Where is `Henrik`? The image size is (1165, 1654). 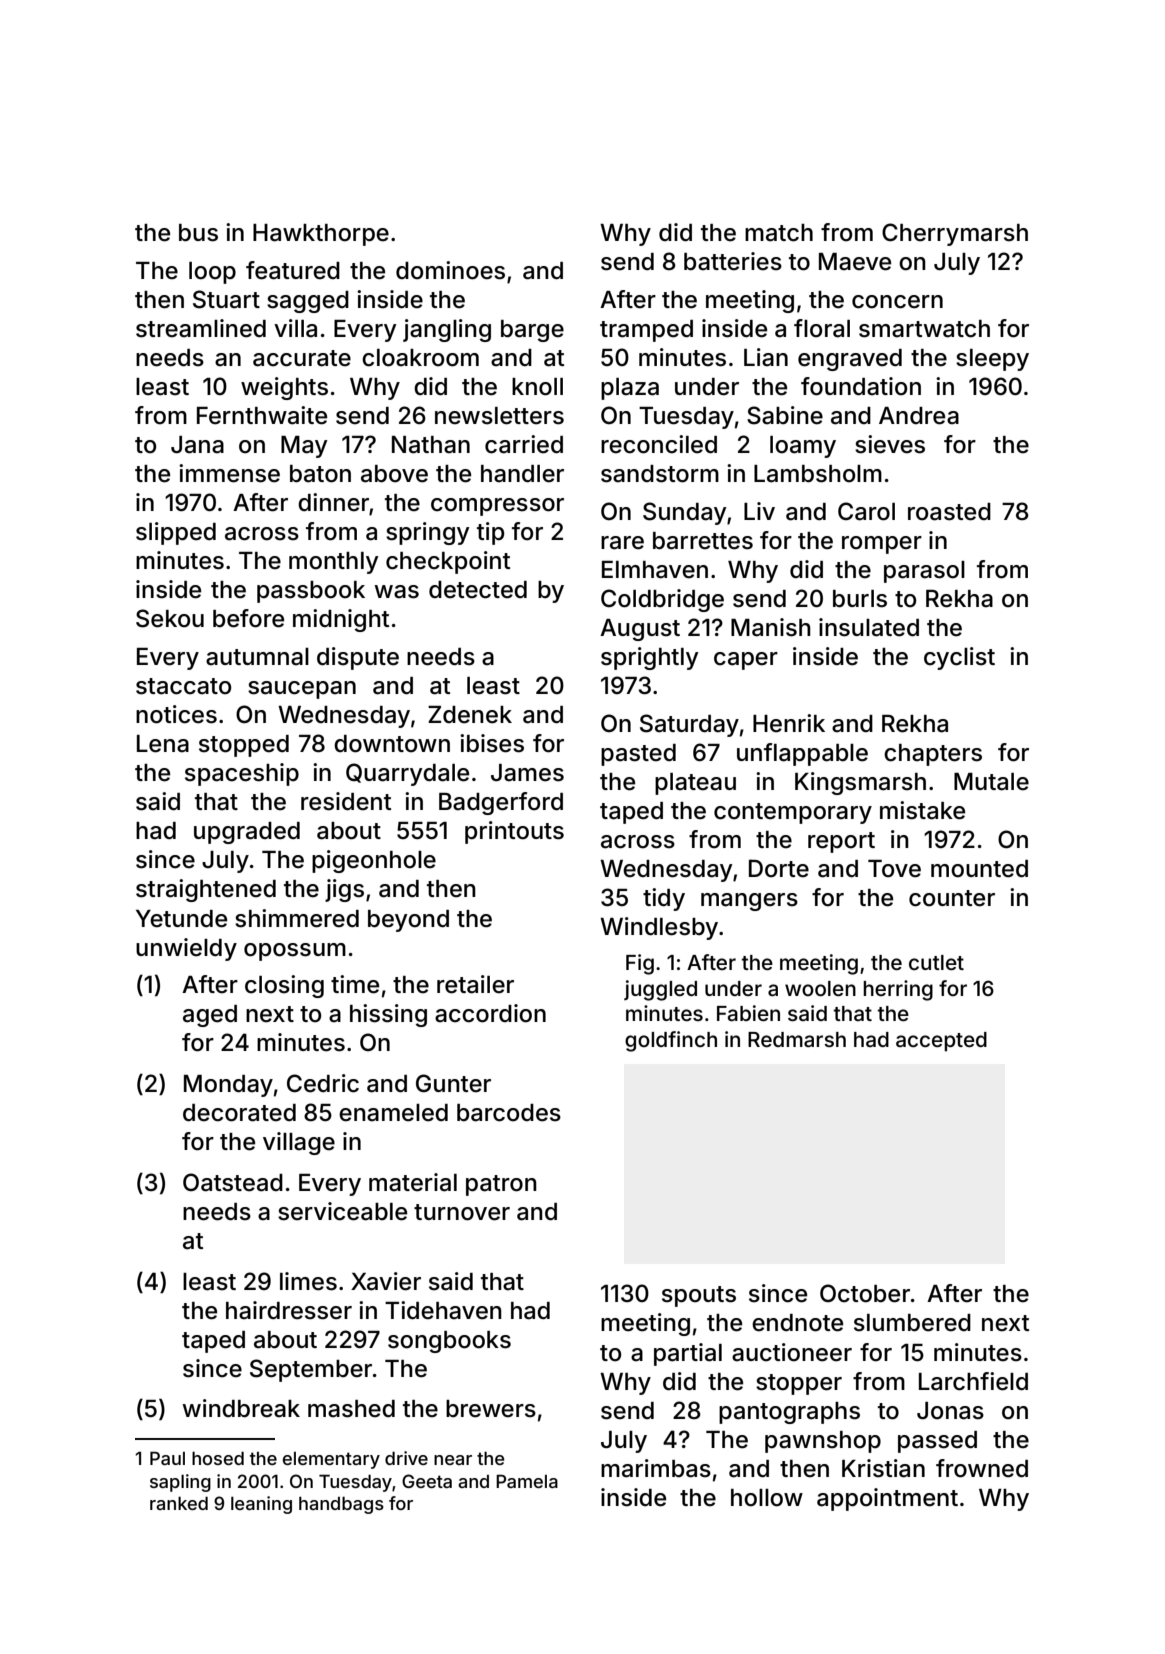
Henrik is located at coordinates (789, 723).
